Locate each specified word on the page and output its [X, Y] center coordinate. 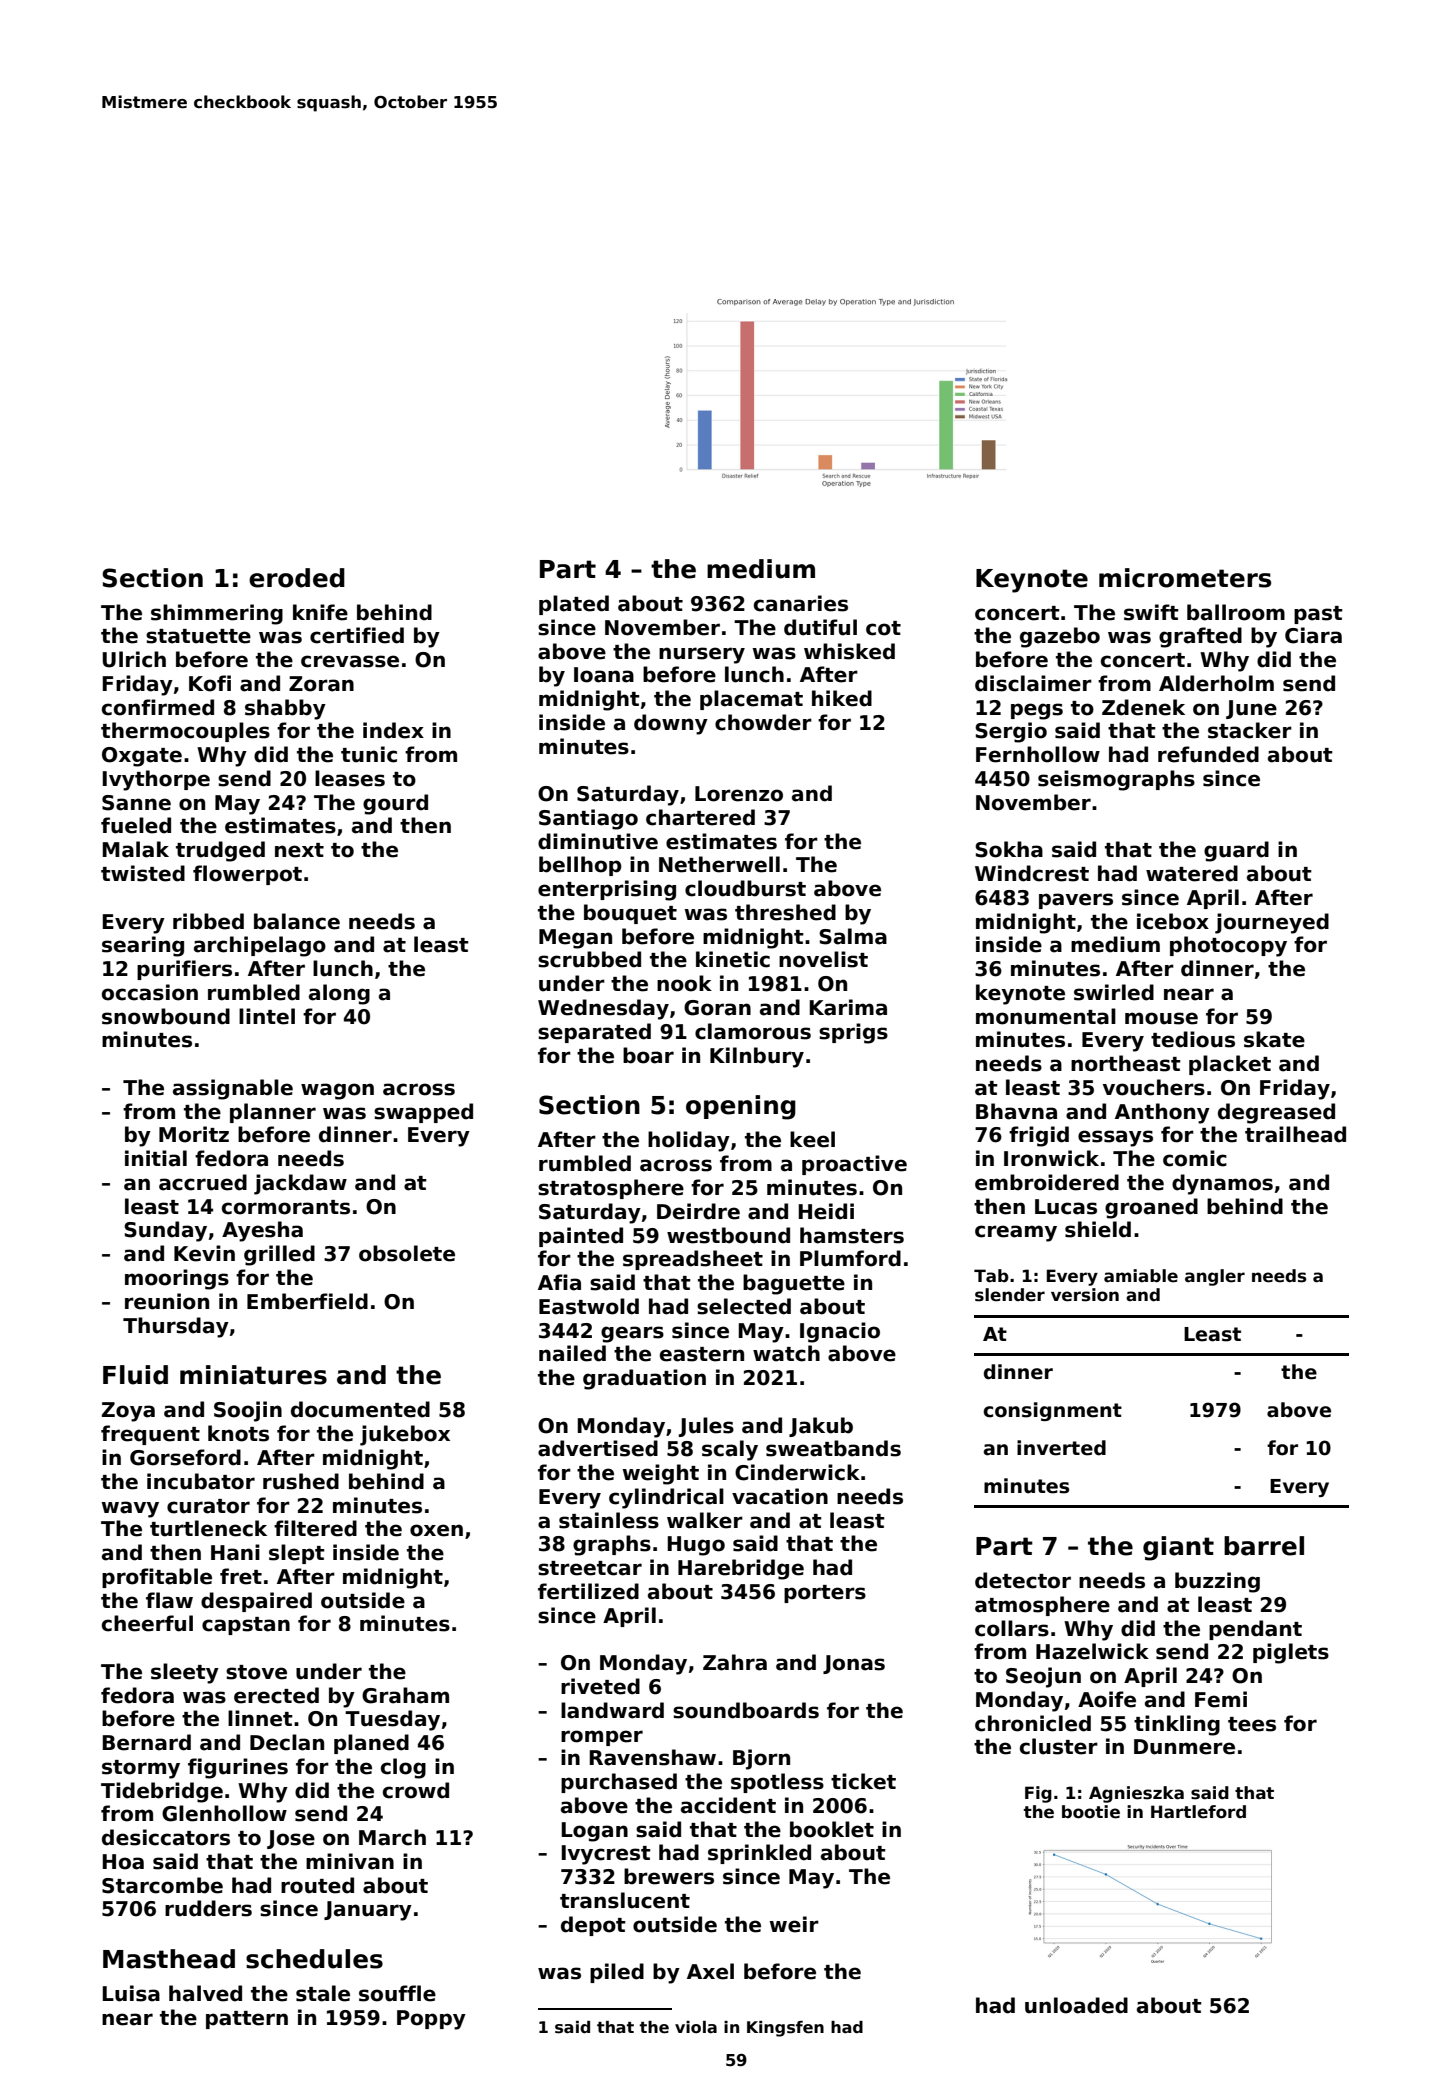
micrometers [1185, 578]
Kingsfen [785, 2029]
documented [360, 1409]
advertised [598, 1448]
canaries [801, 603]
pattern [247, 2020]
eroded [297, 578]
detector [1023, 1580]
